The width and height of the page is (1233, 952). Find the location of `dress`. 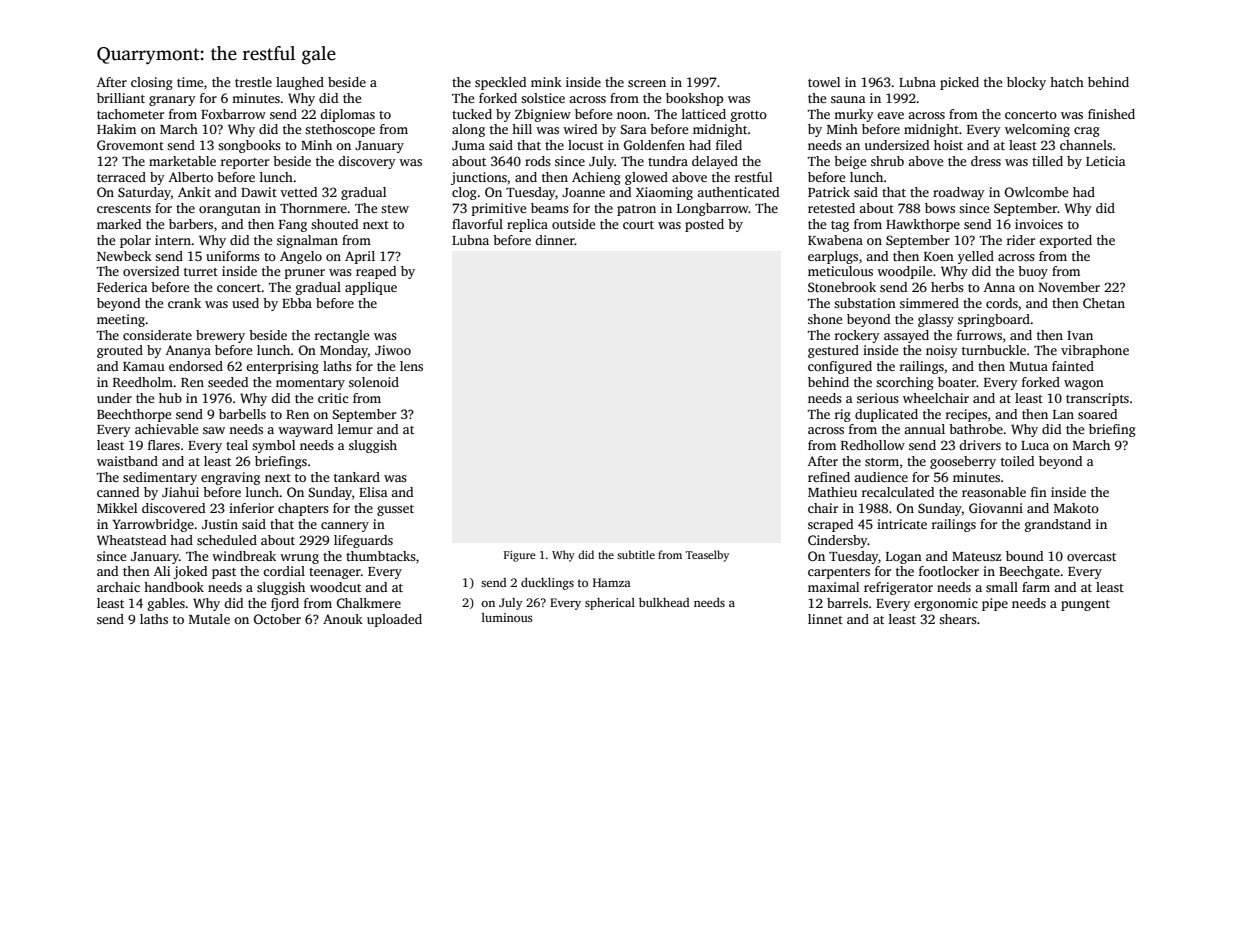

dress is located at coordinates (986, 161).
